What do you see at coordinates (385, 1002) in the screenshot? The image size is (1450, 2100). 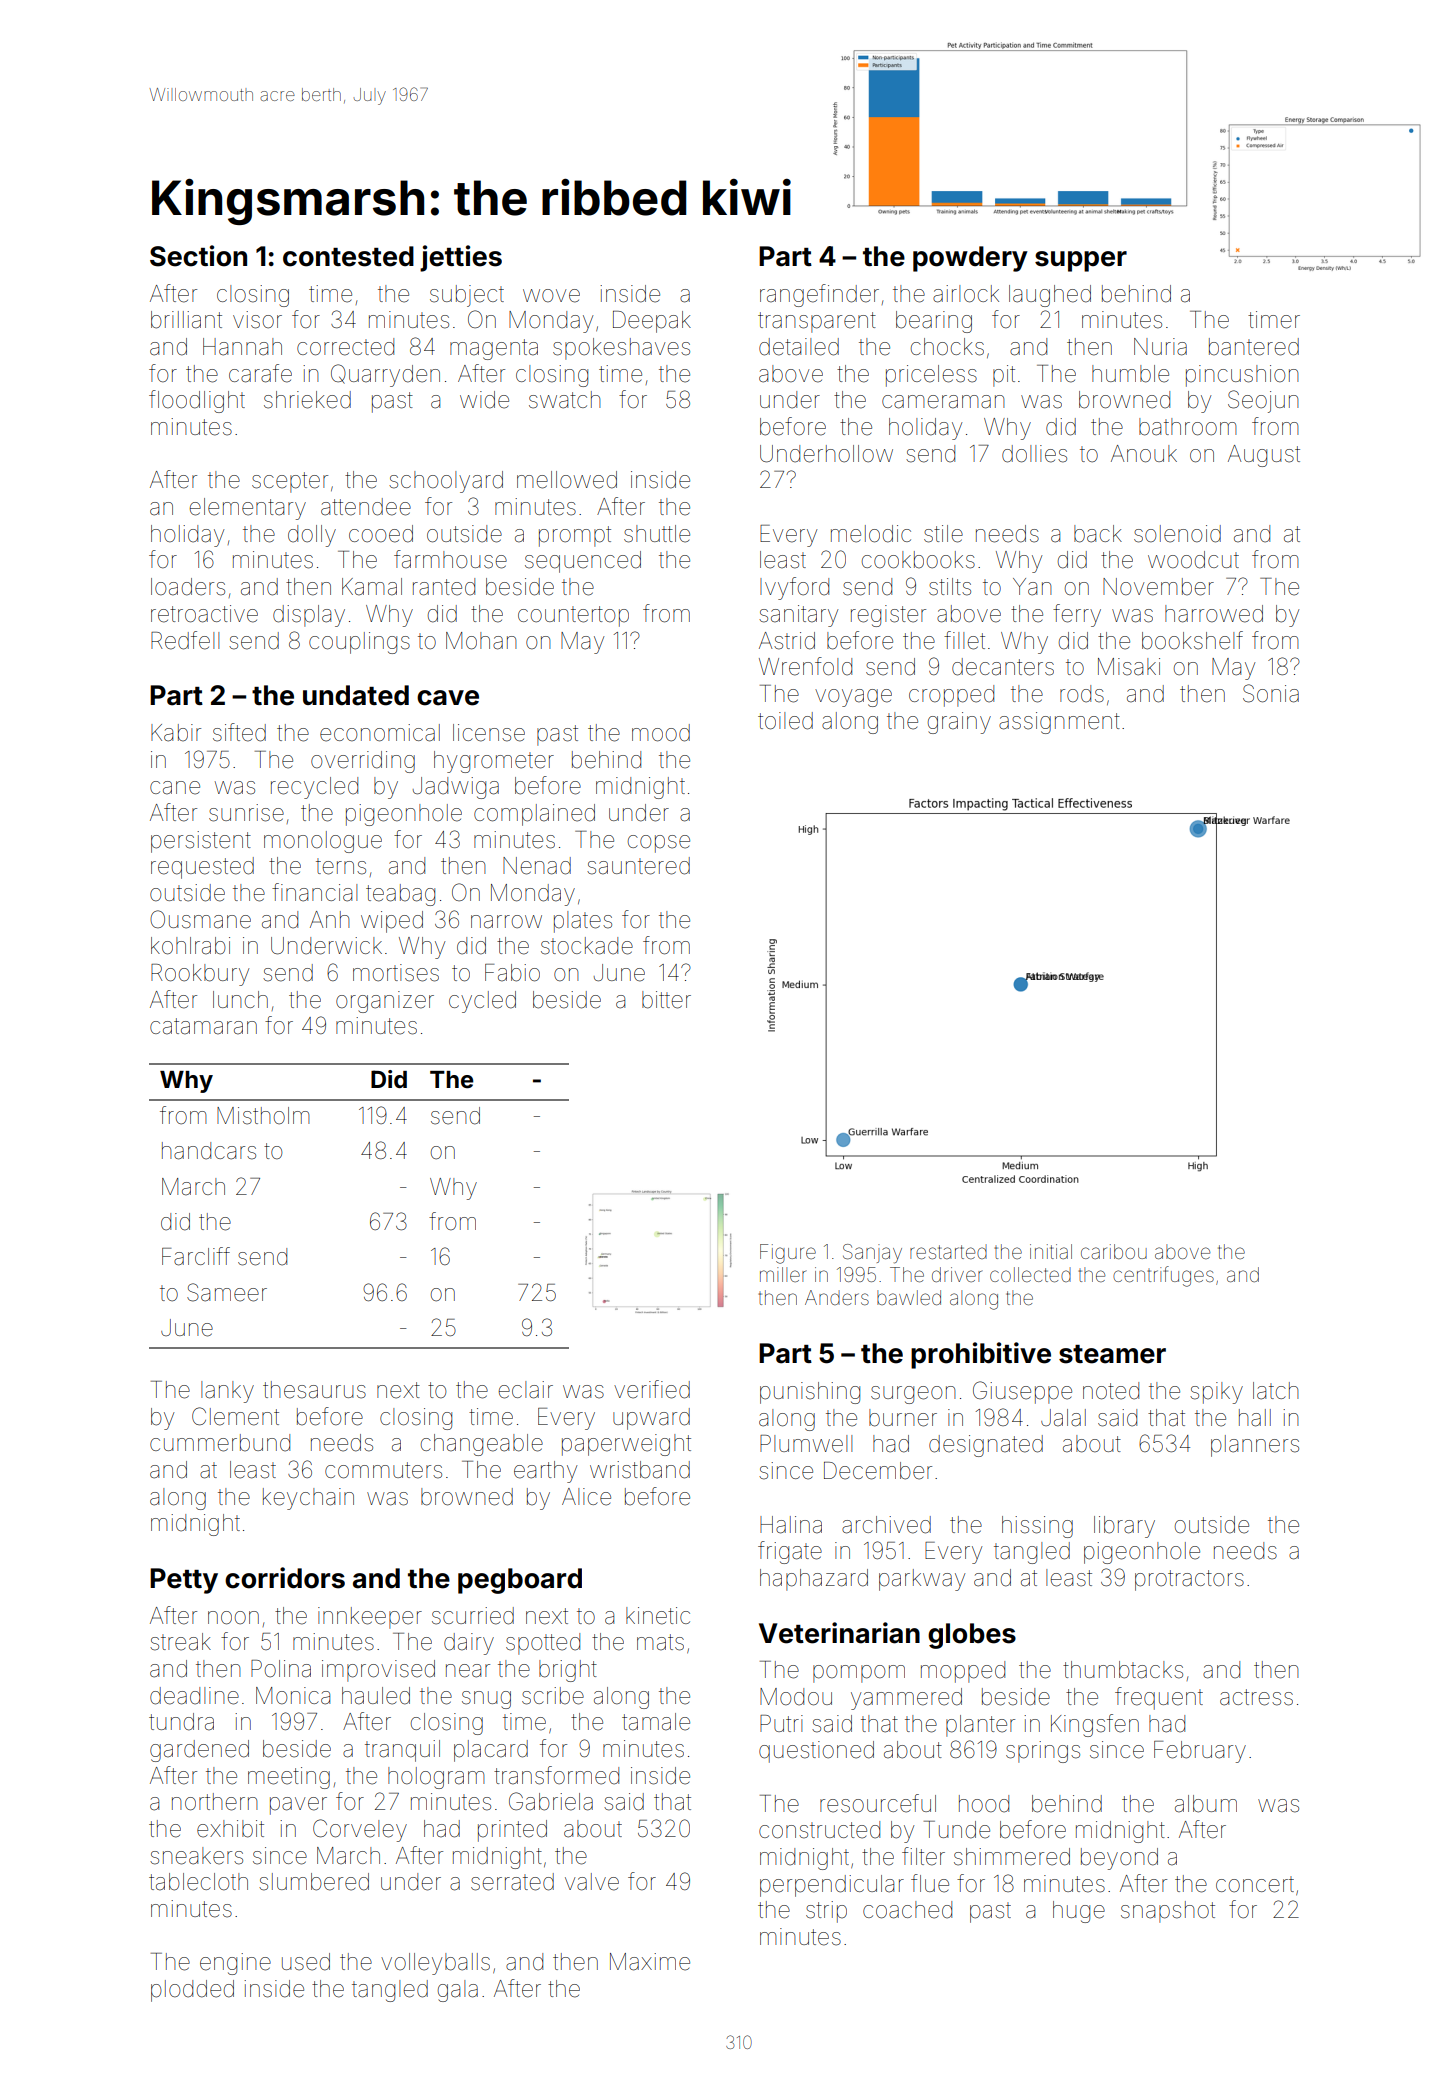 I see `organizer` at bounding box center [385, 1002].
